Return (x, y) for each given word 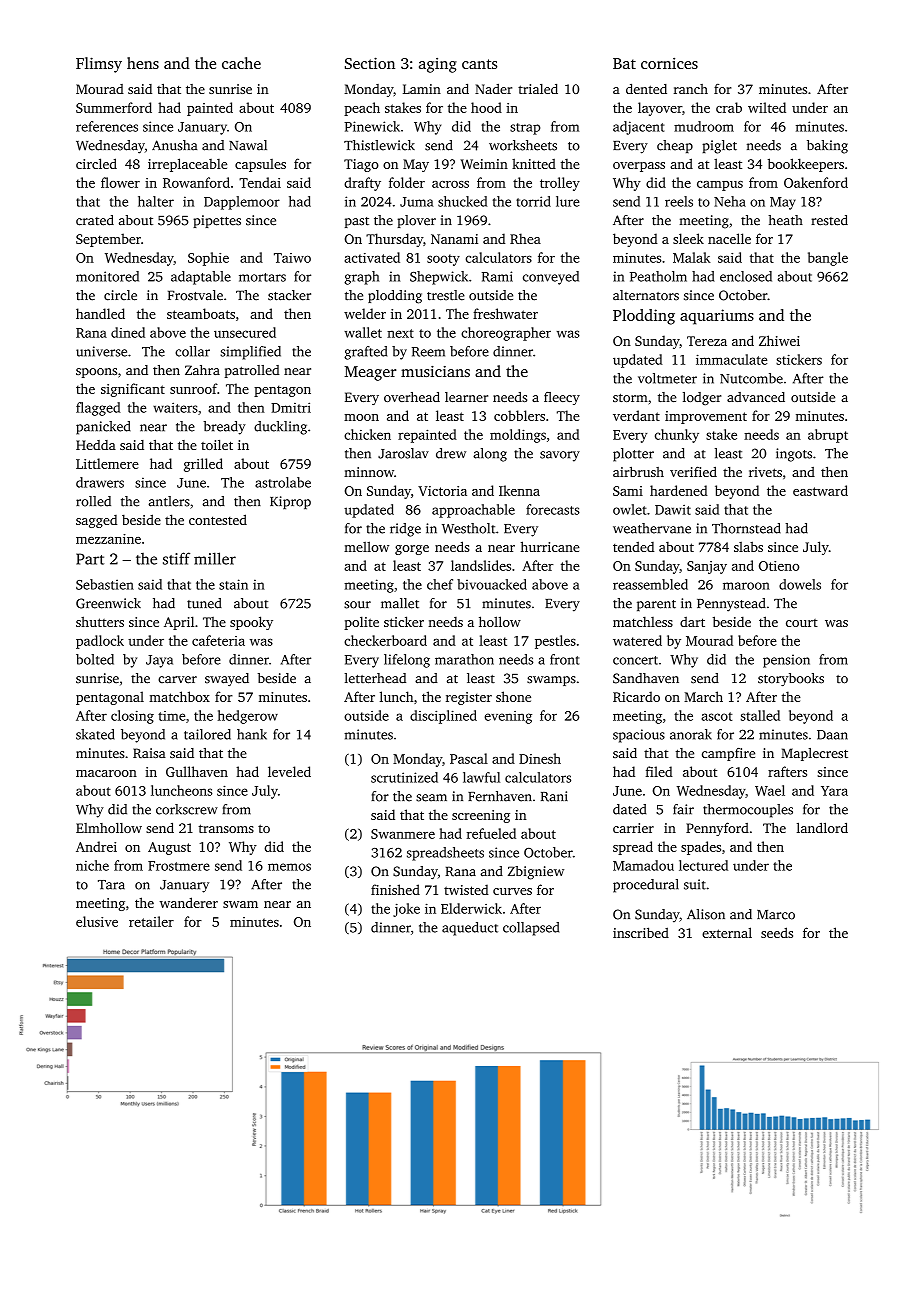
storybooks (791, 680)
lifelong (407, 661)
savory (560, 456)
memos (289, 867)
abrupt (828, 436)
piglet (719, 147)
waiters (175, 407)
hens (143, 63)
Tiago (361, 165)
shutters (100, 621)
